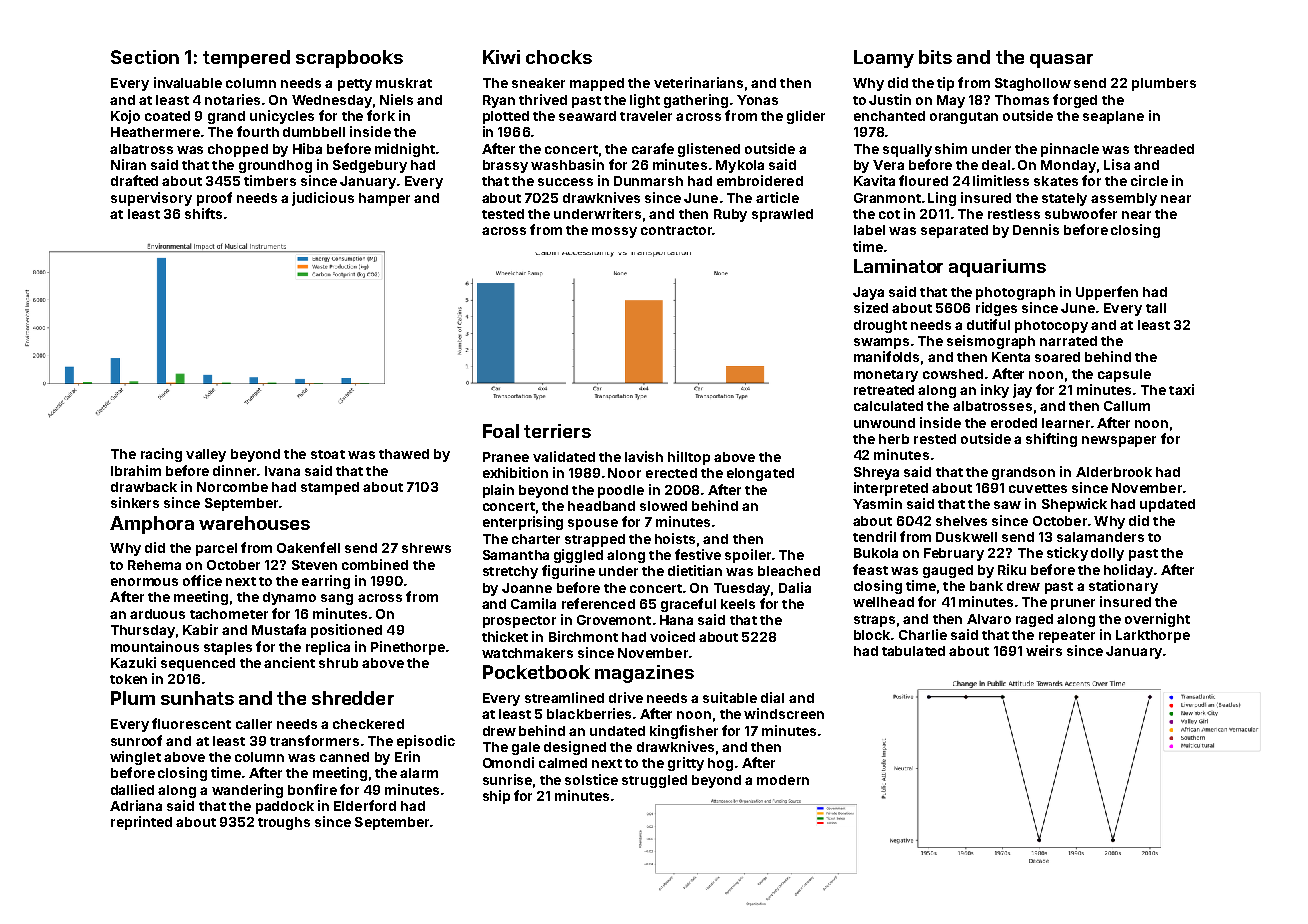 Image resolution: width=1308 pixels, height=924 pixels. I want to click on mapped, so click(597, 84).
